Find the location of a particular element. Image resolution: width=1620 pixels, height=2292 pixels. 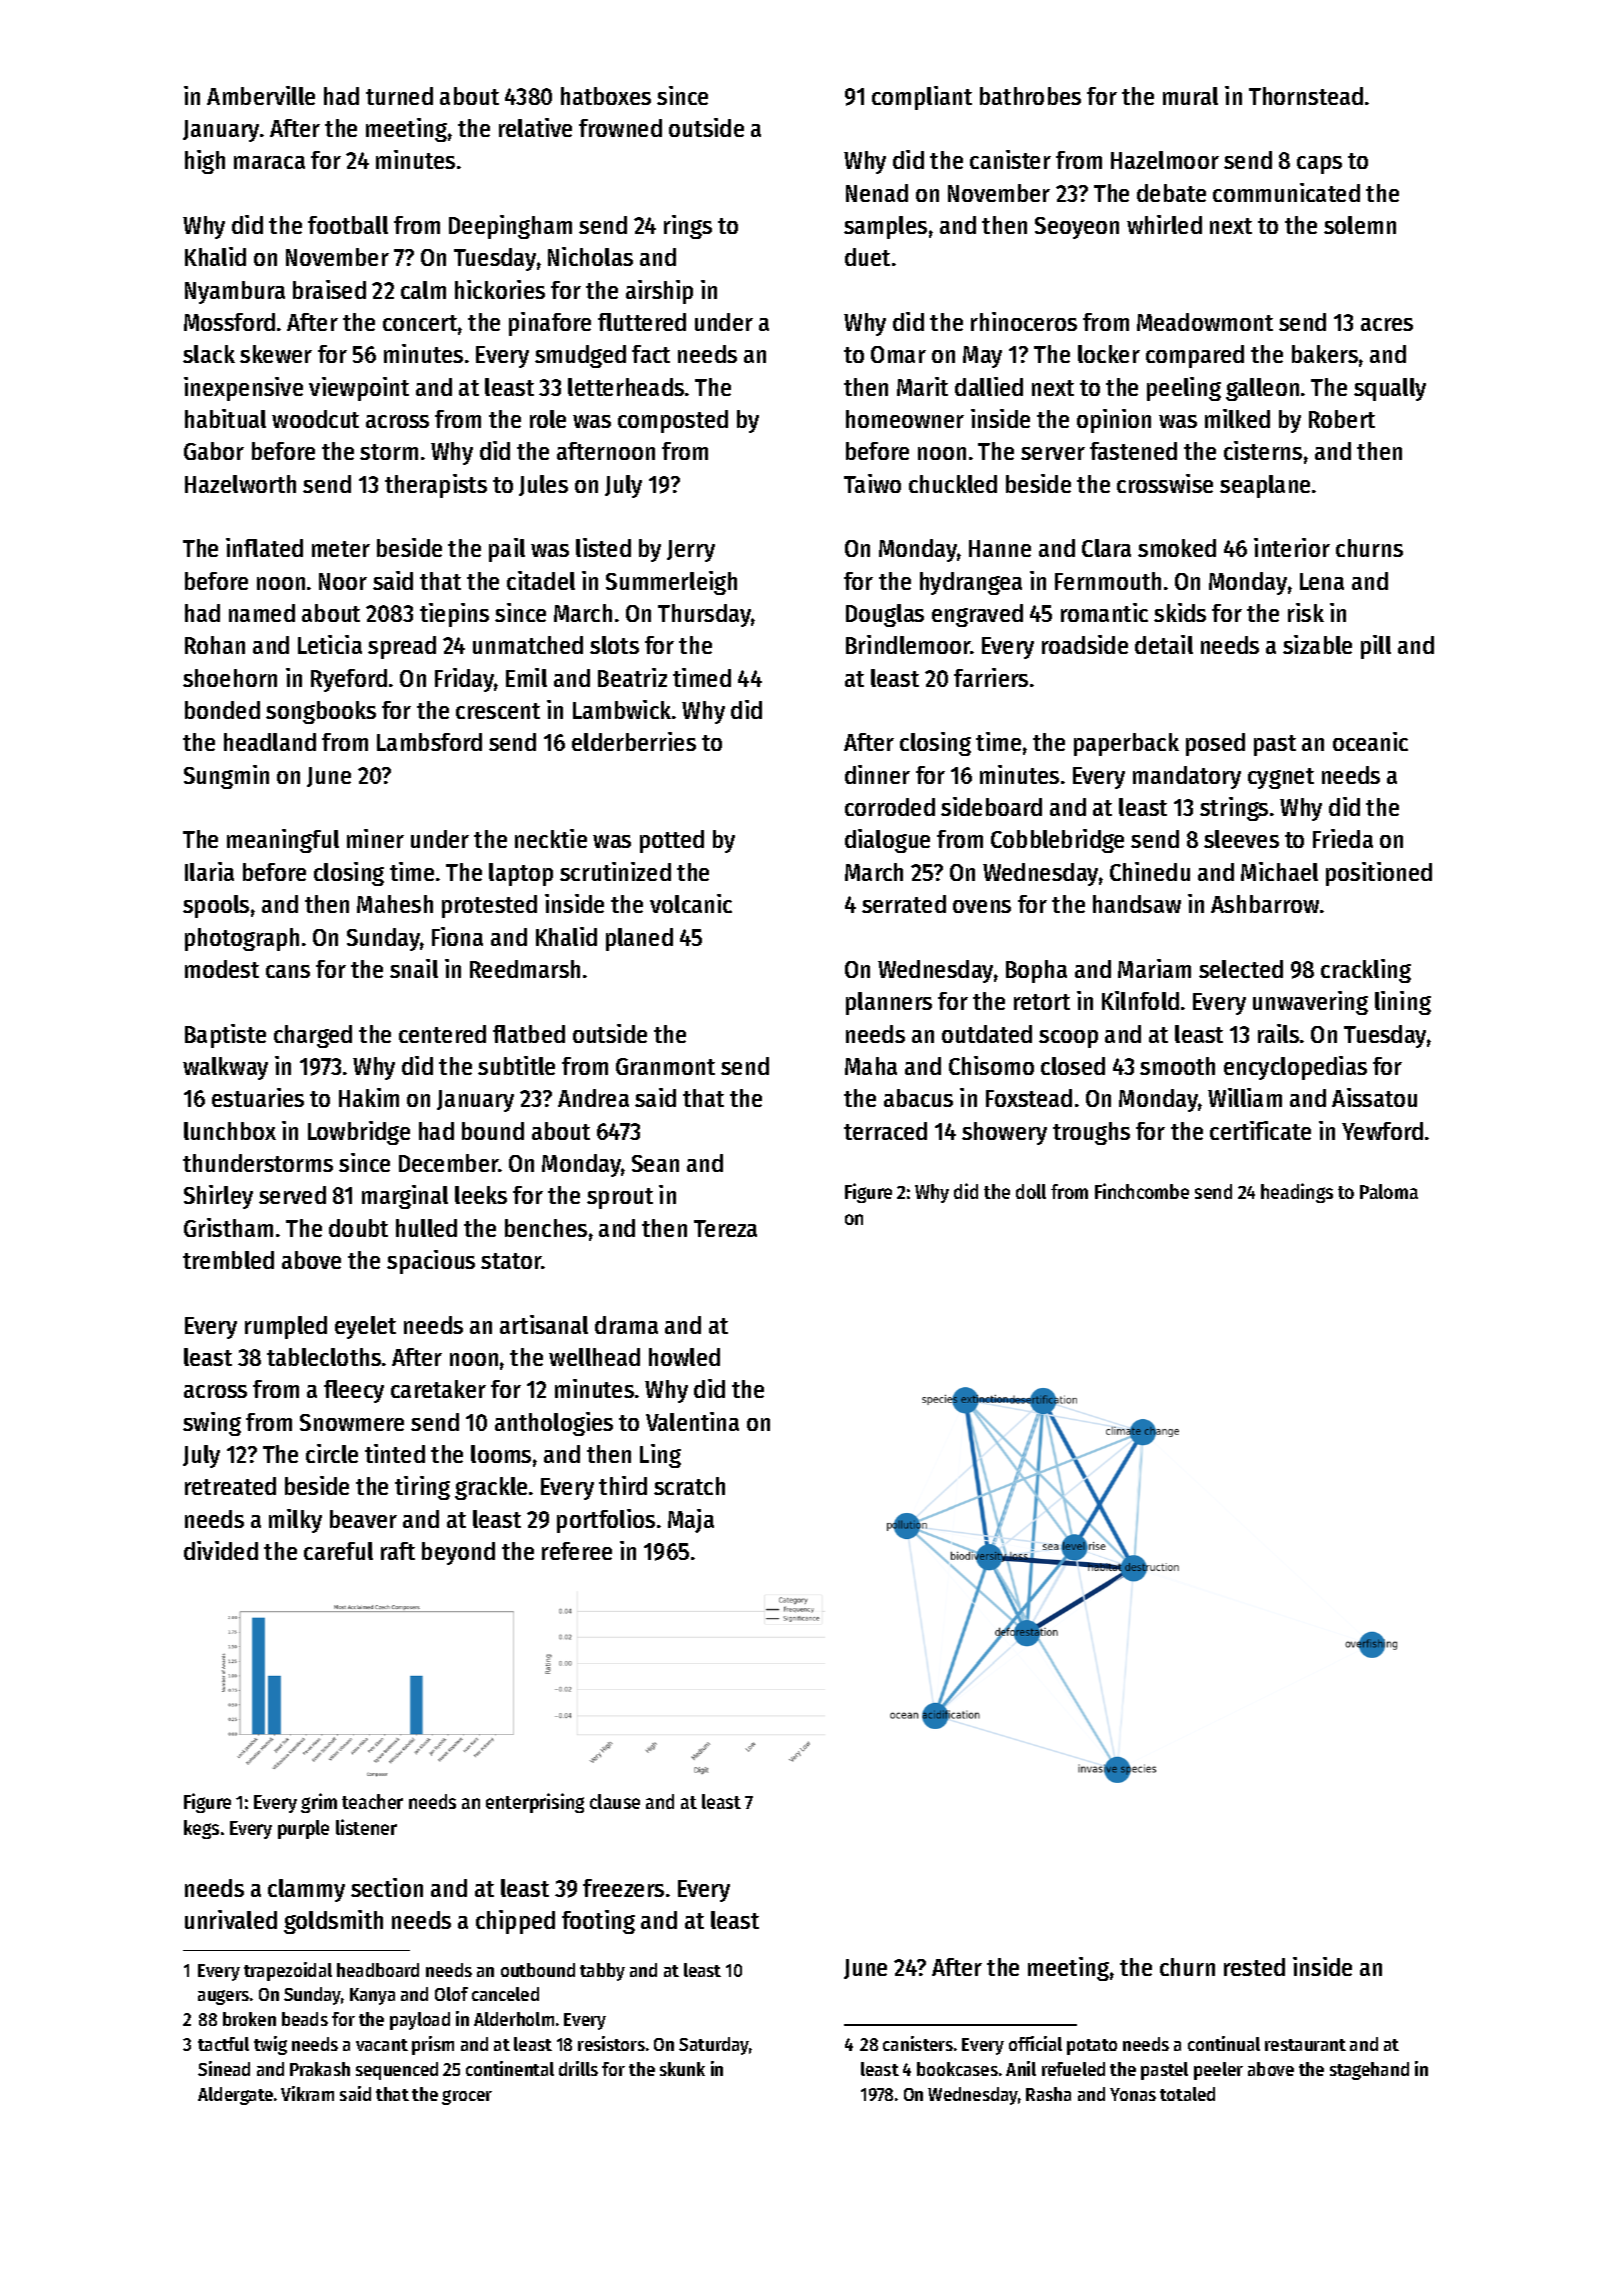

compliant is located at coordinates (922, 98).
